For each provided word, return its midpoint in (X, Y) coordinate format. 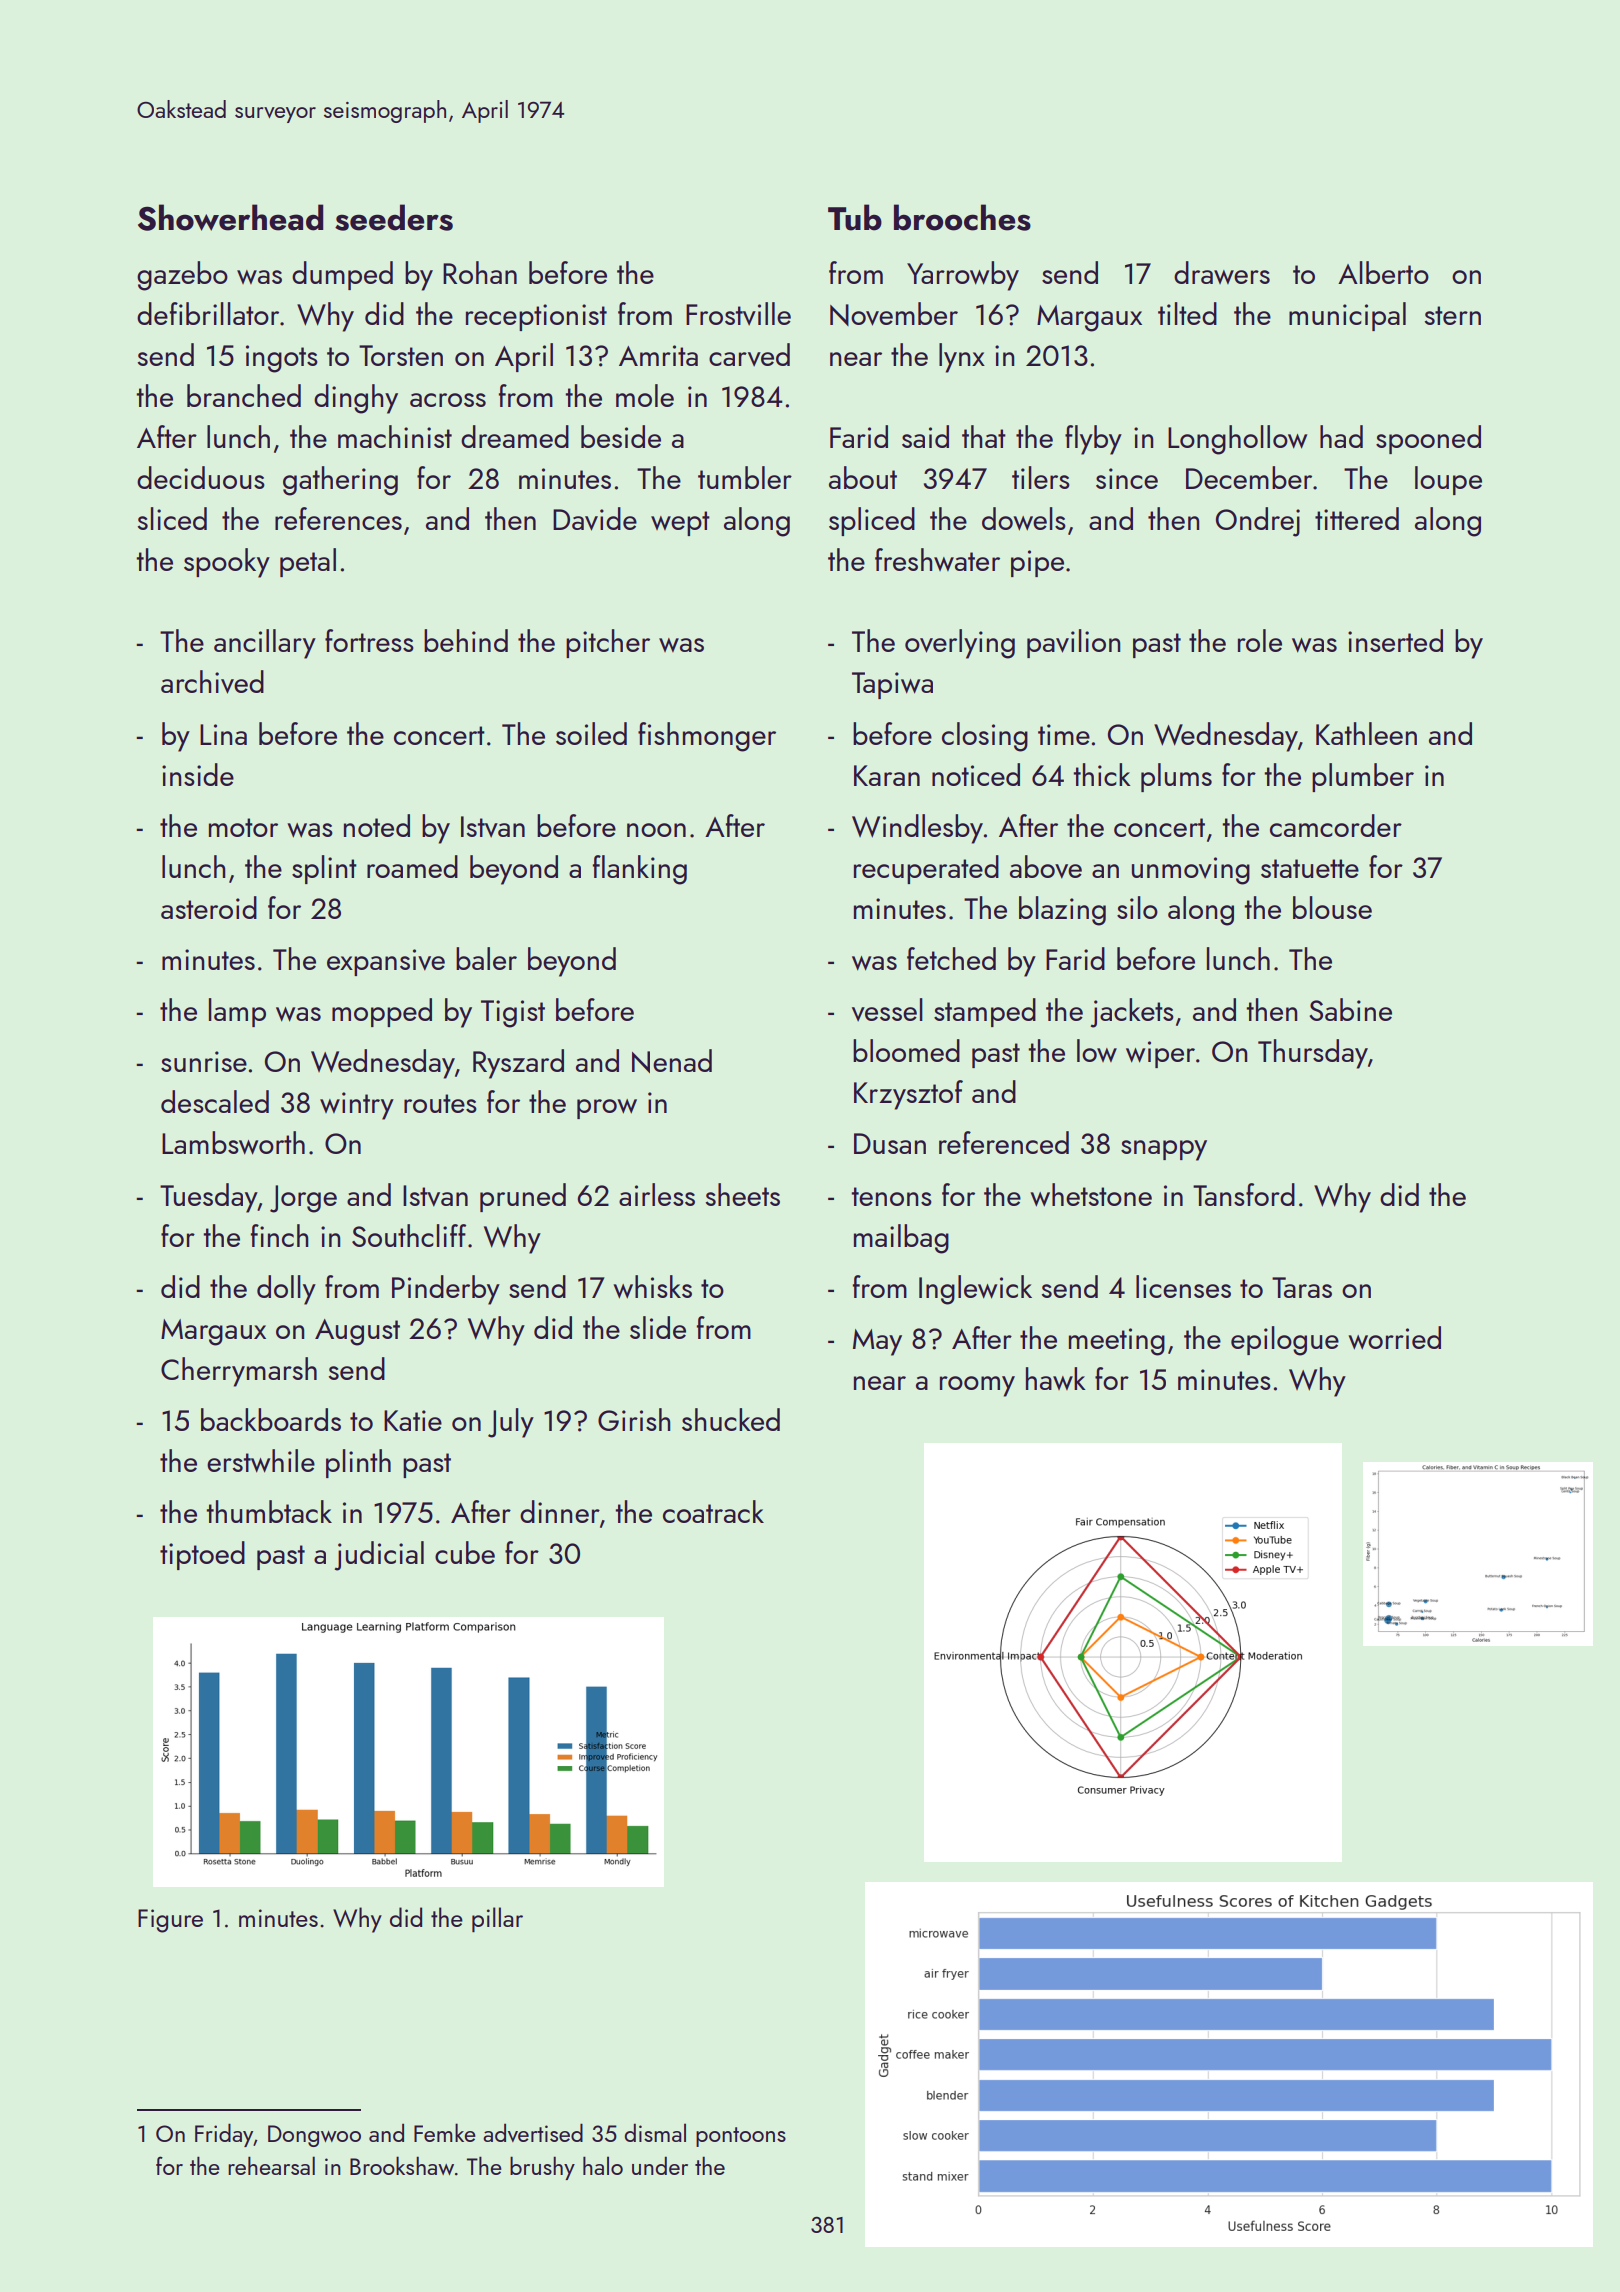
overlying (960, 644)
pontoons (741, 2137)
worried (1394, 1338)
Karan (887, 775)
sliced (172, 518)
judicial (379, 1556)
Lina (223, 734)
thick (1102, 774)
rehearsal (271, 2165)
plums (1176, 777)
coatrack (713, 1511)
